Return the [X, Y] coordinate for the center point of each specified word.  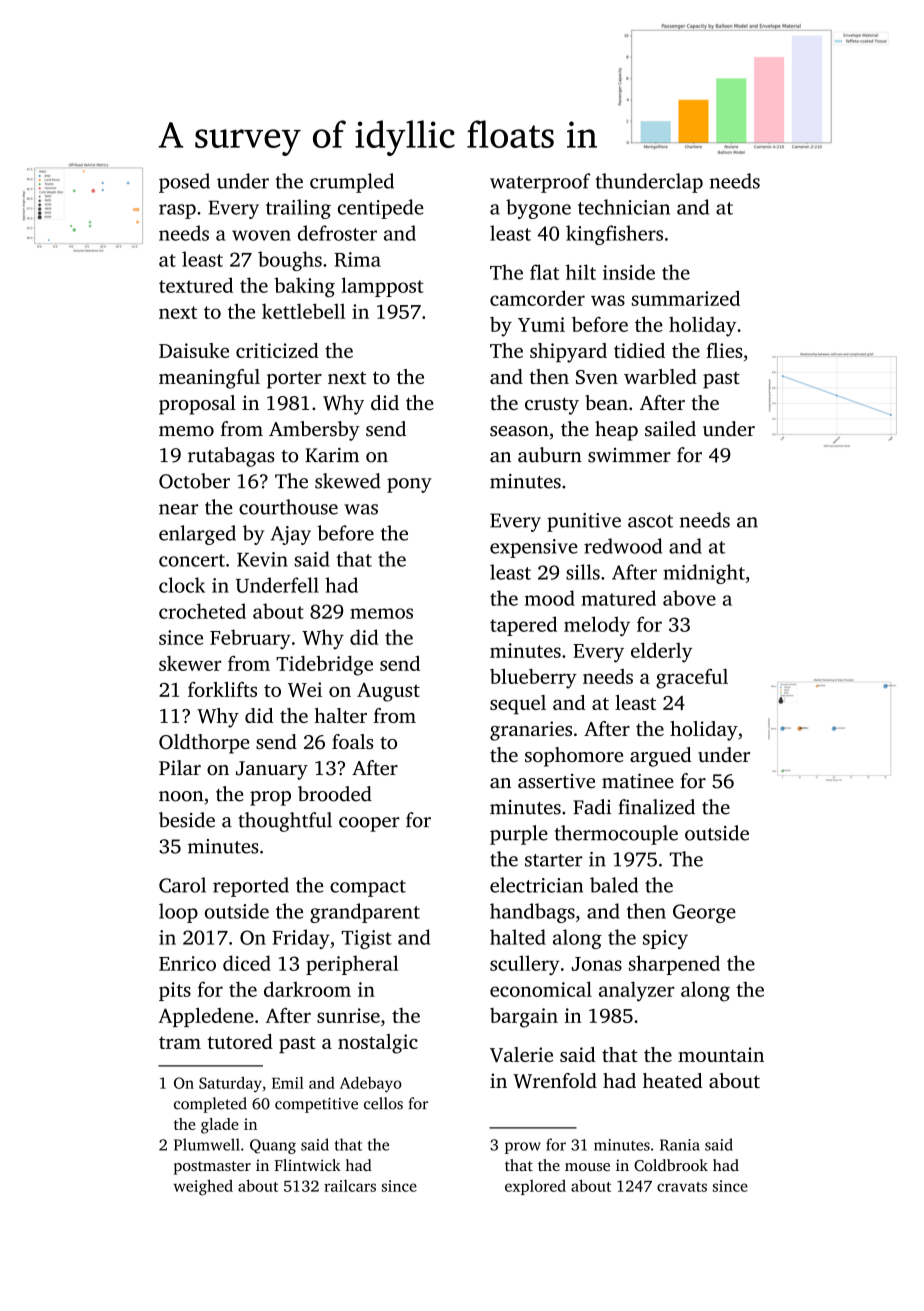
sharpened [674, 965]
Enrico [187, 963]
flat [544, 272]
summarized [686, 298]
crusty [552, 406]
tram [180, 1042]
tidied [639, 350]
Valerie [521, 1054]
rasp [177, 211]
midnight [704, 574]
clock [182, 585]
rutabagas [231, 457]
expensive [534, 548]
